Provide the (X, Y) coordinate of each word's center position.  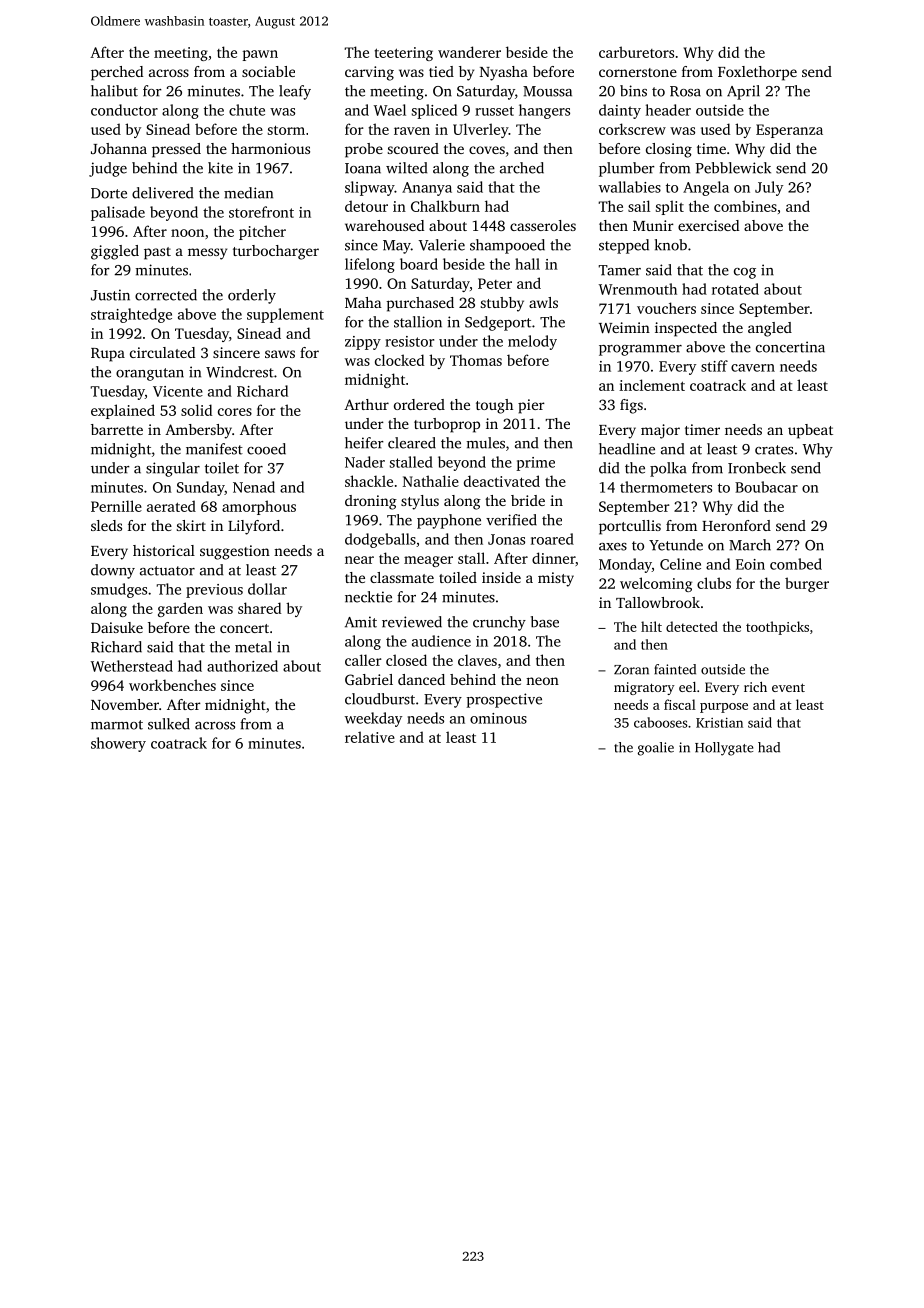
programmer (640, 350)
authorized (242, 666)
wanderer (469, 52)
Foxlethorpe (757, 73)
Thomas (476, 360)
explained (123, 411)
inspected (686, 329)
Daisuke (117, 627)
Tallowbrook (658, 602)
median (248, 193)
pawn (260, 55)
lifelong (370, 265)
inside (501, 577)
